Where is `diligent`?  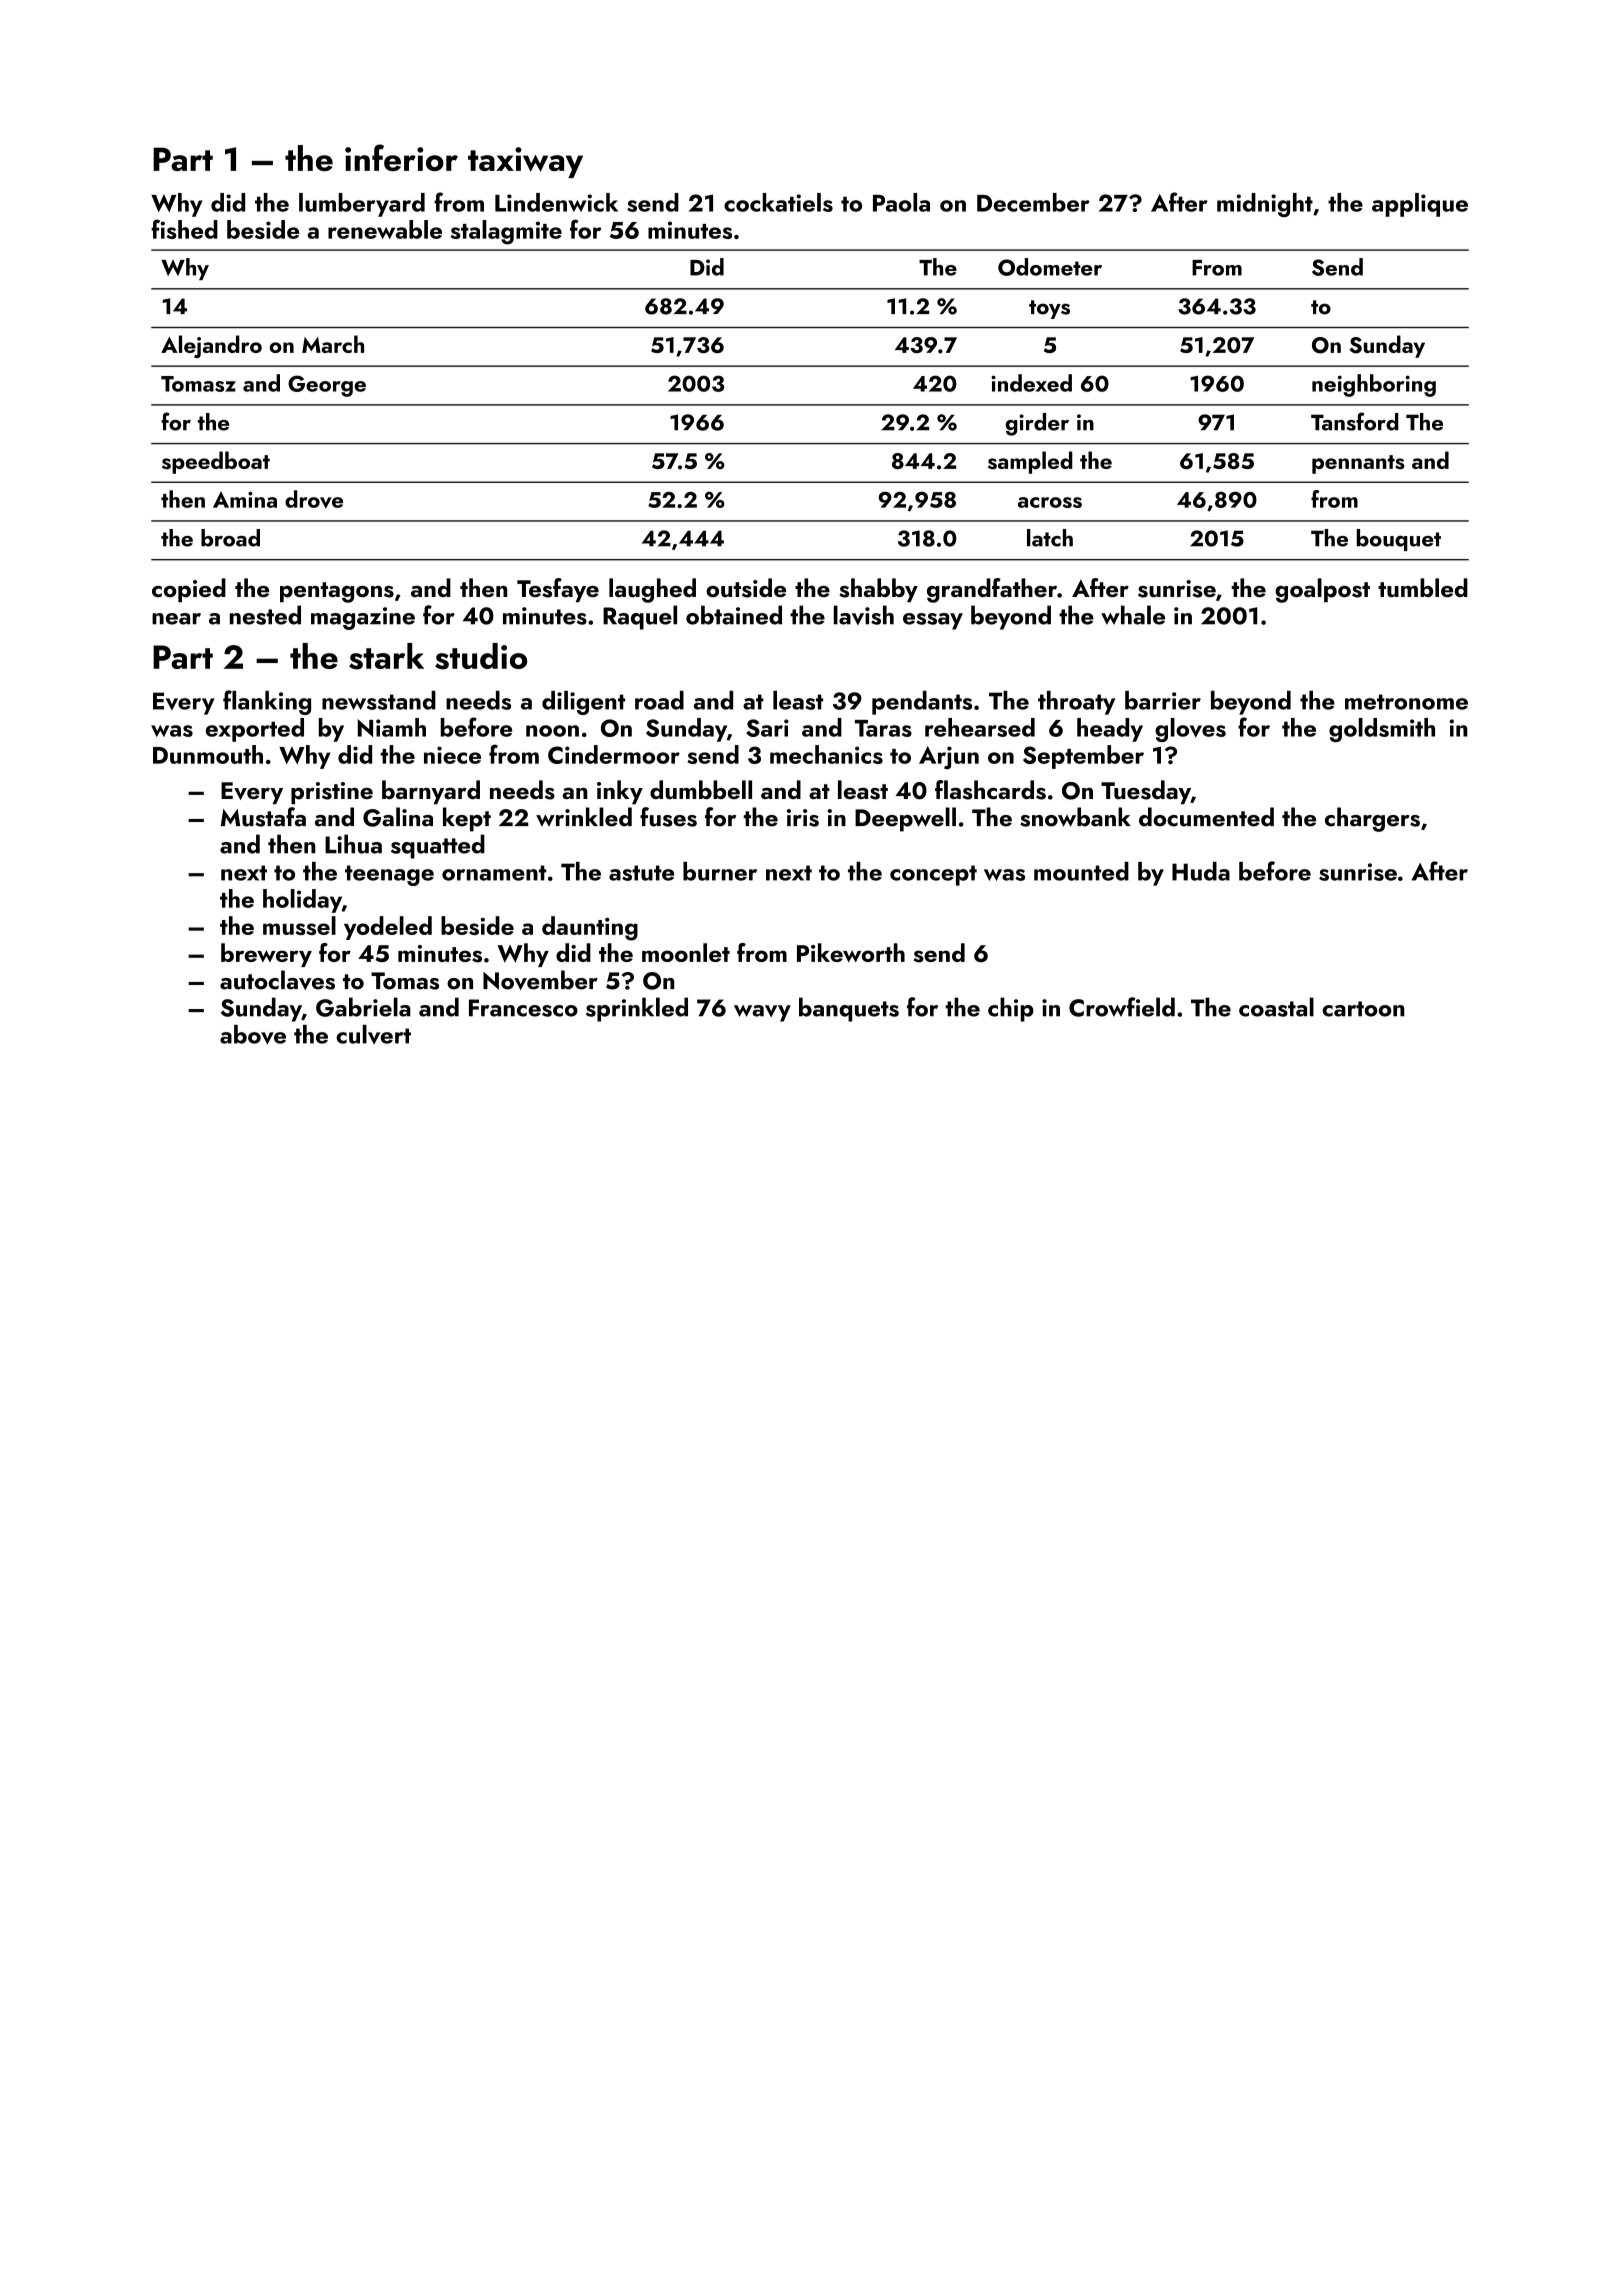
diligent is located at coordinates (583, 703).
